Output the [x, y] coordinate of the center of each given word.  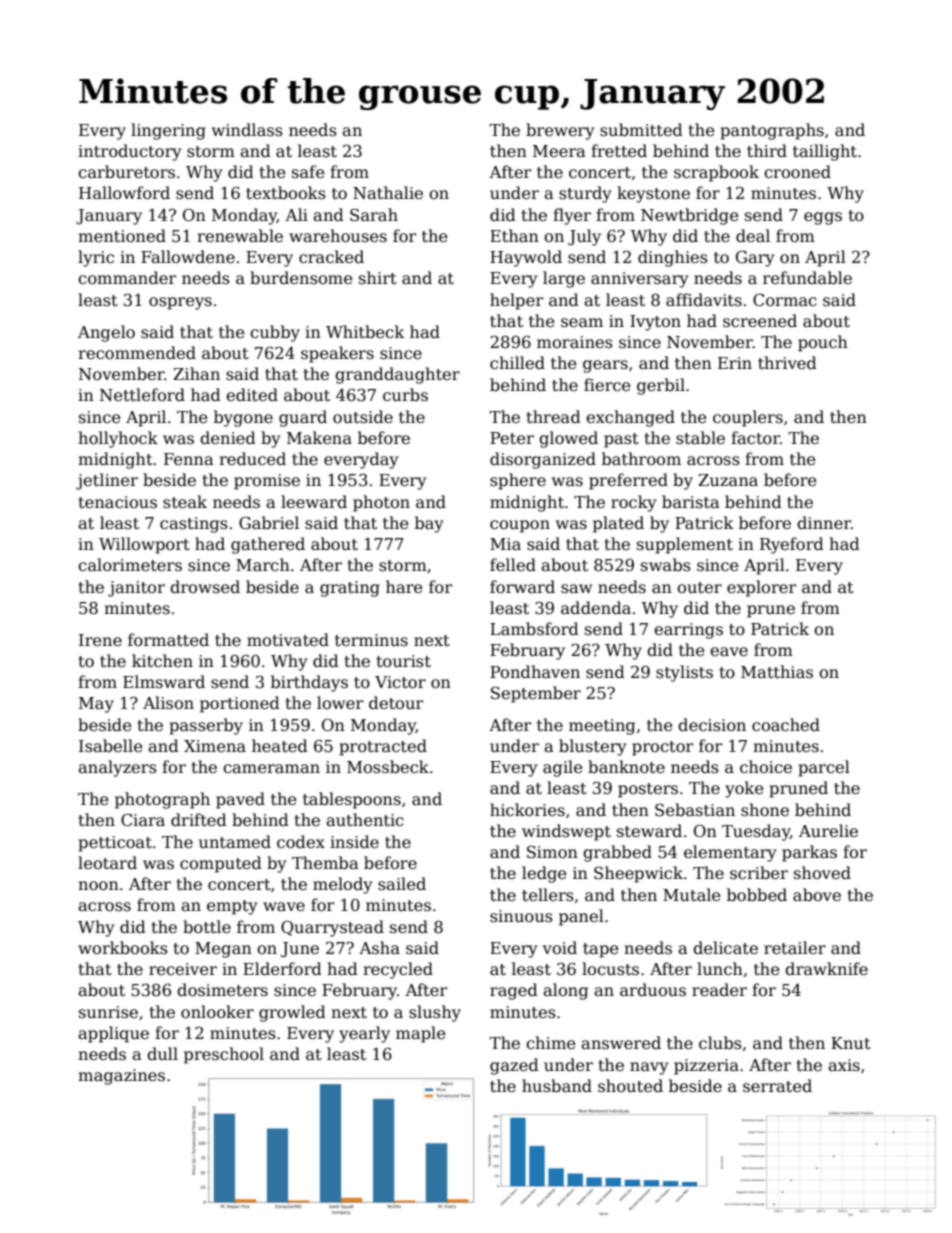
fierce [607, 385]
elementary [730, 853]
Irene [100, 640]
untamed [235, 842]
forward [522, 586]
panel [581, 917]
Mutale [691, 895]
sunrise [108, 1012]
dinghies [673, 258]
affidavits [704, 300]
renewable [240, 236]
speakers [337, 354]
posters [648, 790]
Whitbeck [365, 332]
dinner [824, 523]
